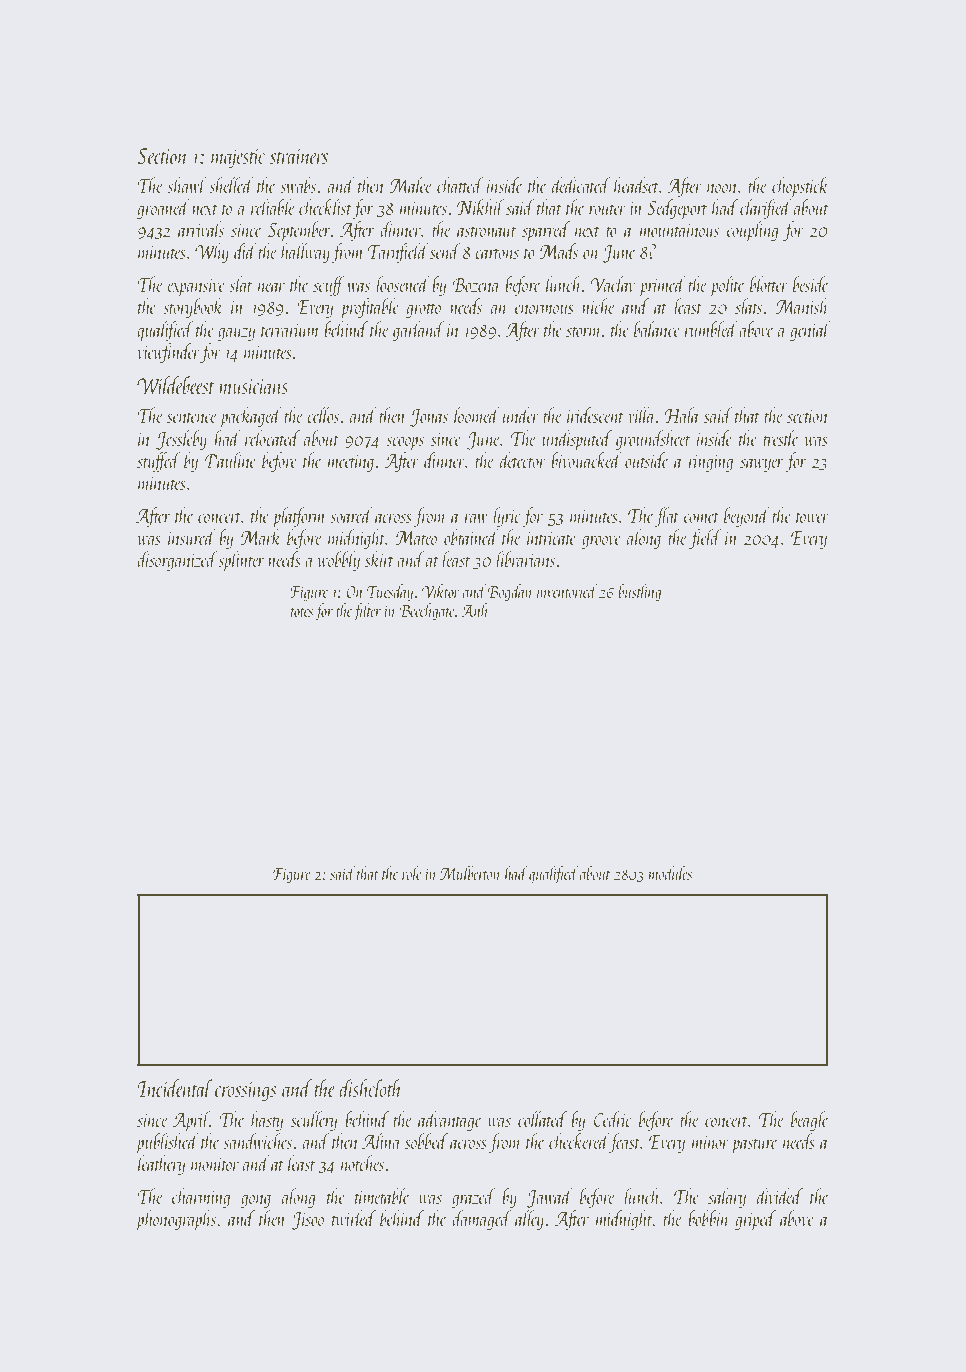  Describe the element at coordinates (450, 1121) in the screenshot. I see `advantage` at that location.
